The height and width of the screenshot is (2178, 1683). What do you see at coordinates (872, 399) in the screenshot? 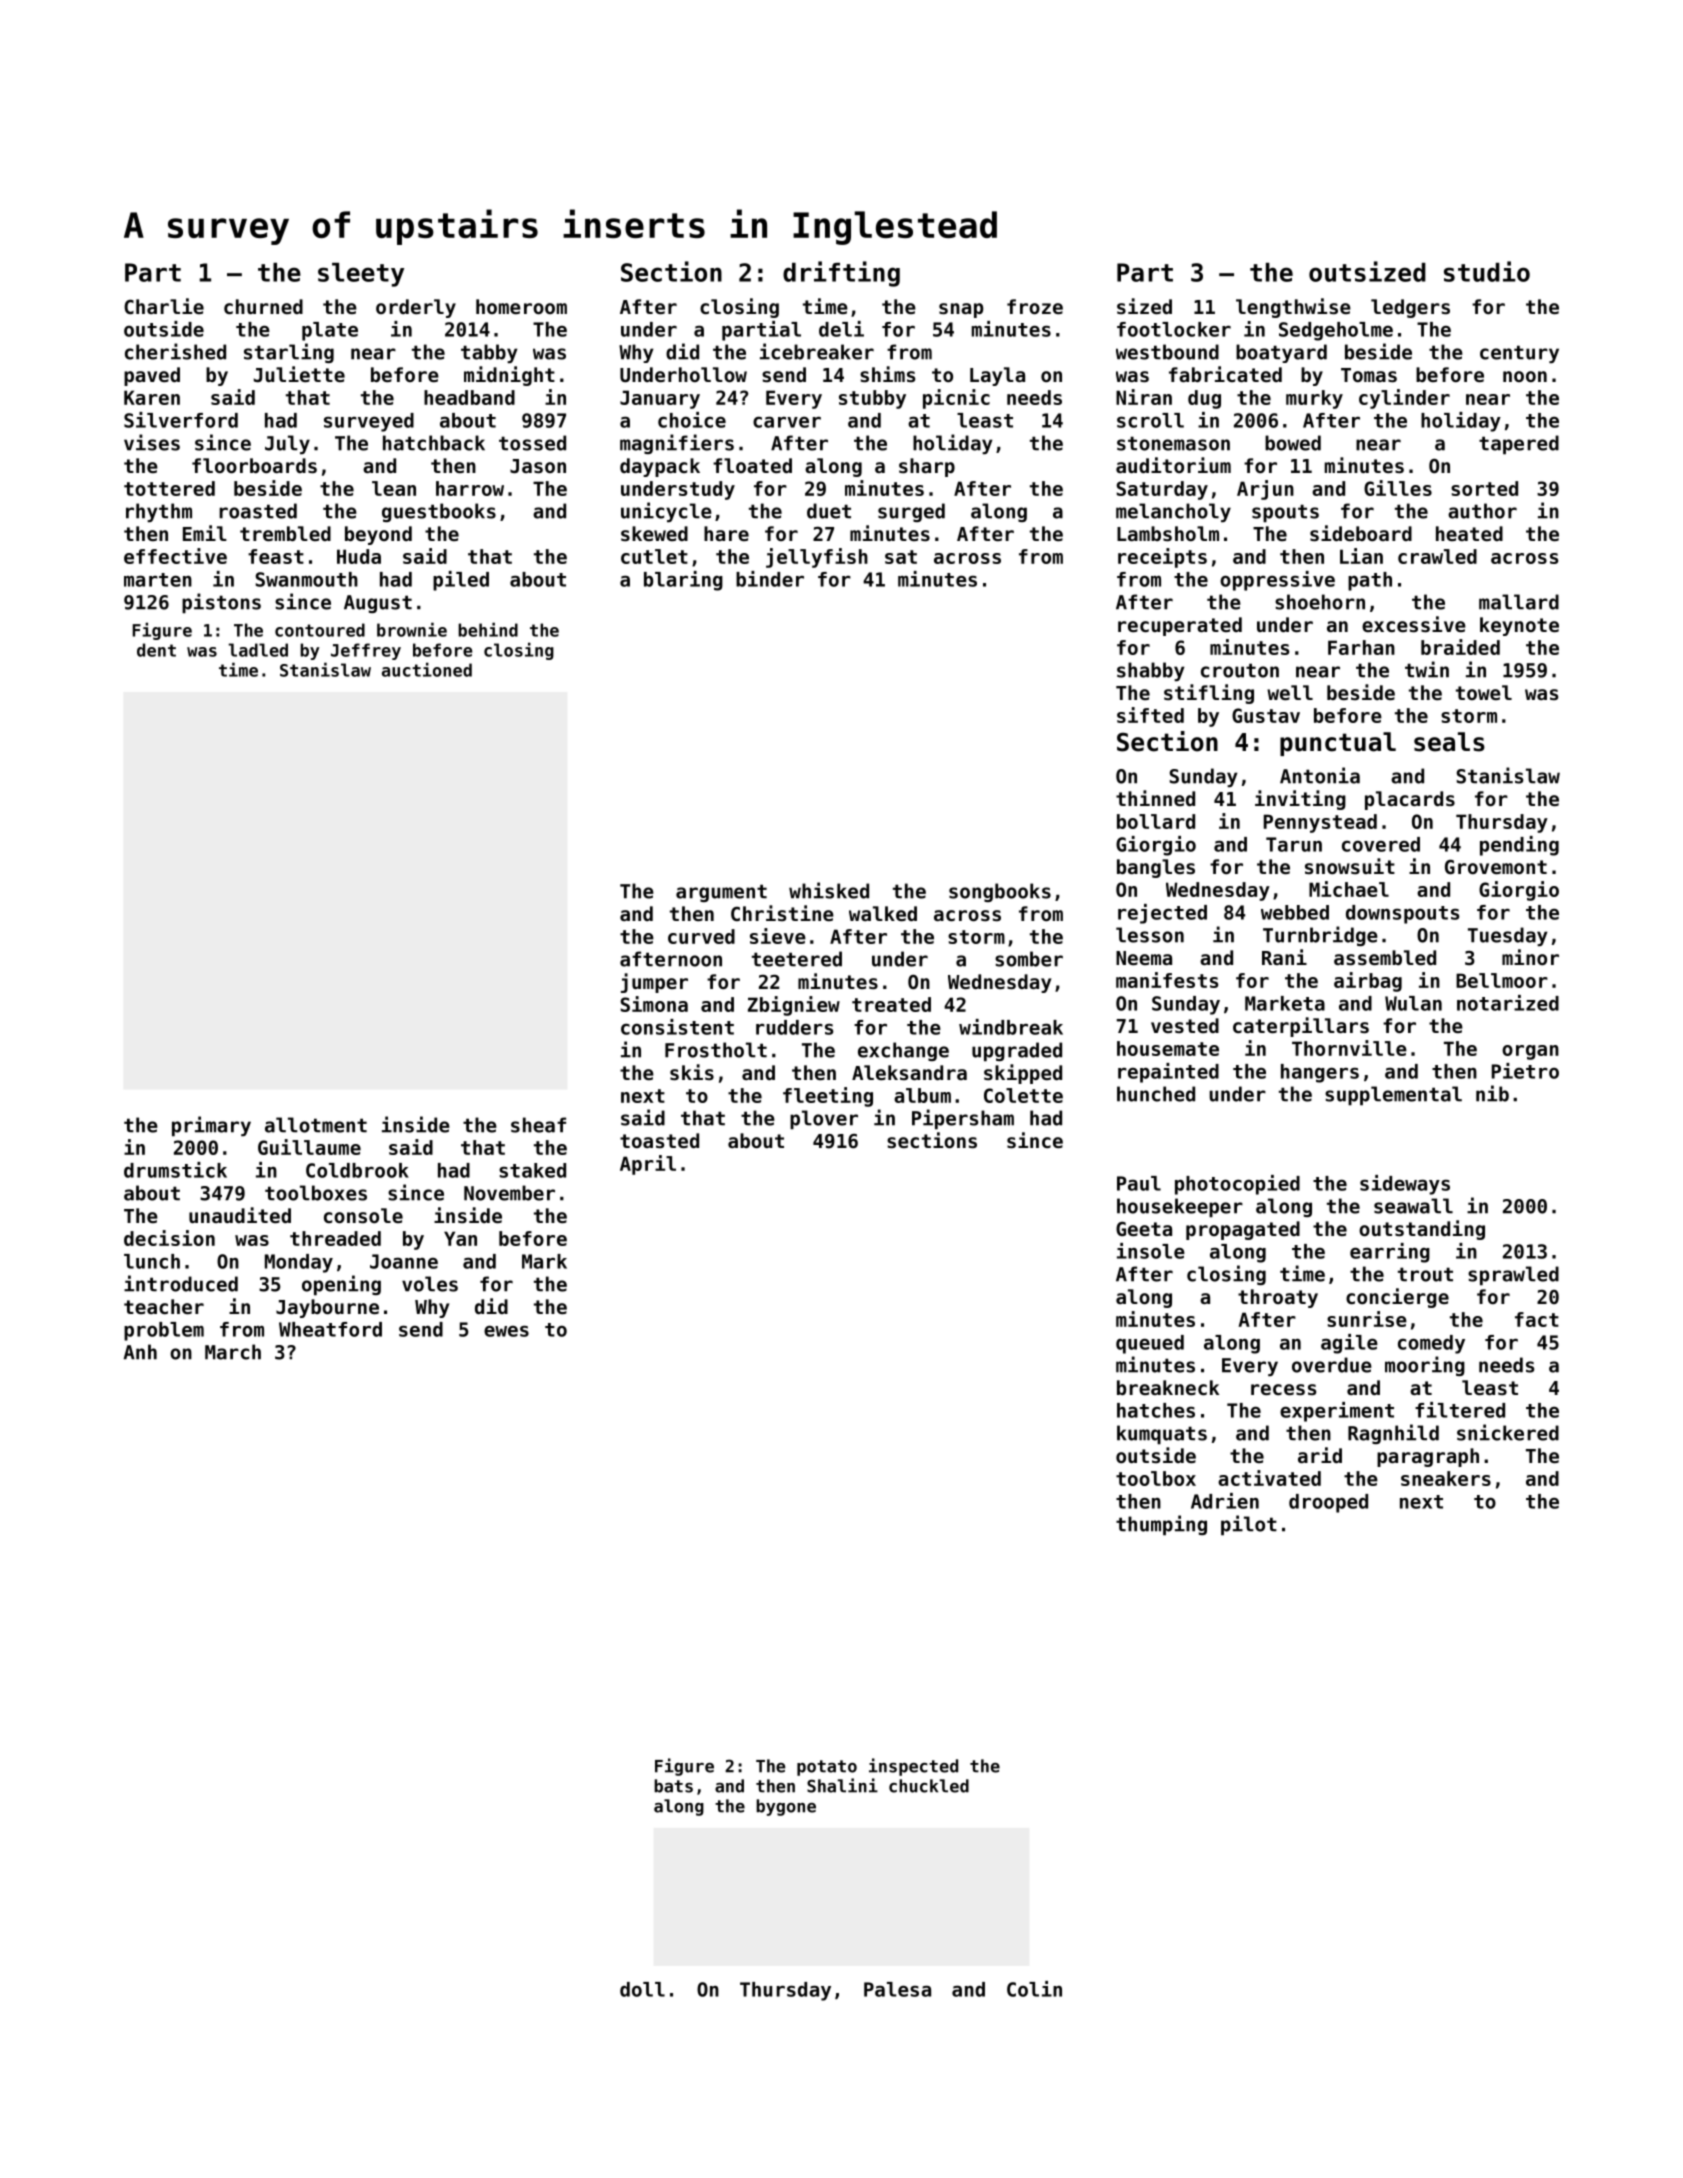
I see `stubby` at bounding box center [872, 399].
